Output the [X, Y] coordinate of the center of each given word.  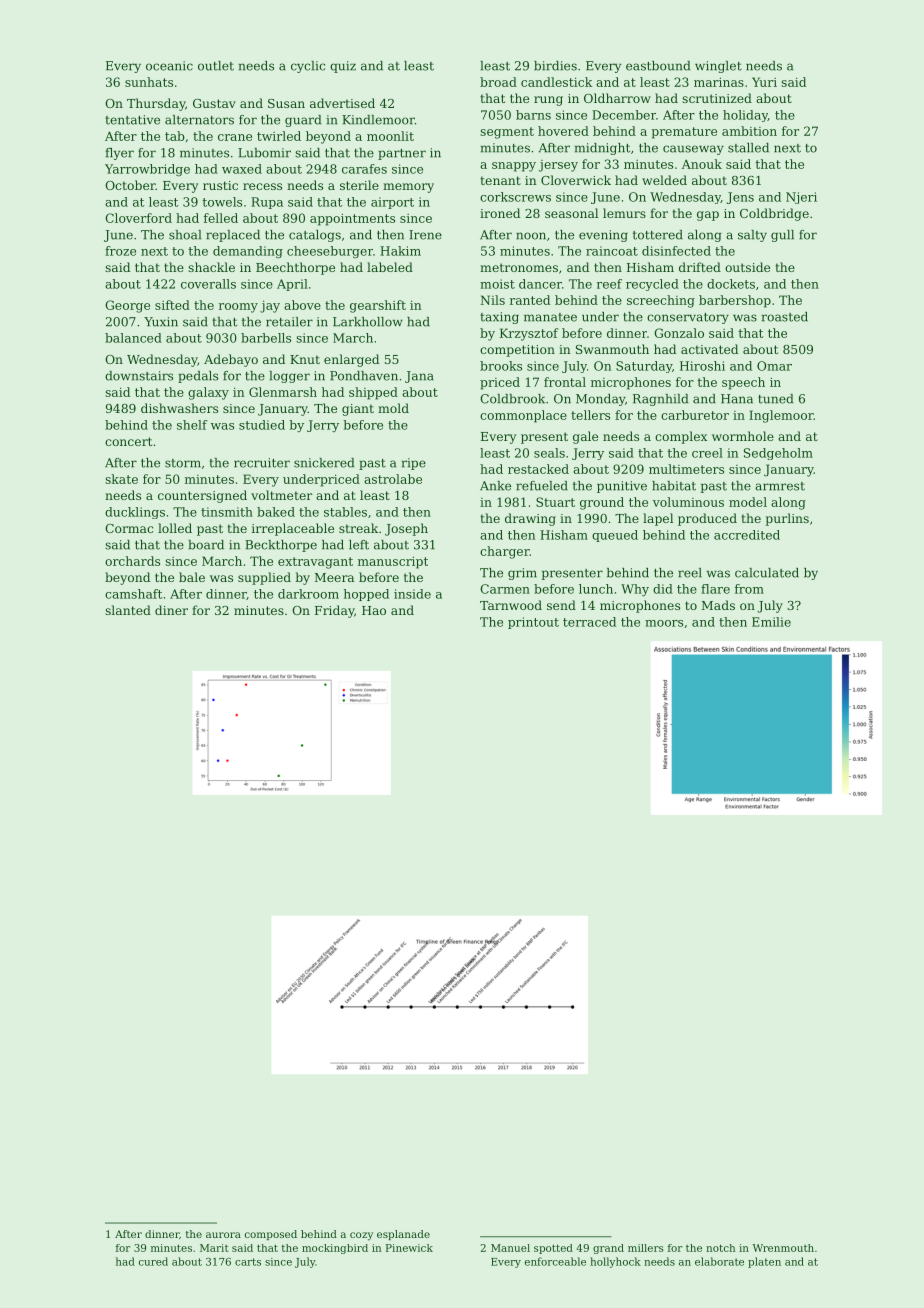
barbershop [735, 301]
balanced [133, 338]
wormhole [743, 436]
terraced [589, 622]
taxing [499, 318]
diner [171, 610]
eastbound [658, 66]
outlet [216, 66]
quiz [343, 67]
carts [248, 1262]
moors [664, 623]
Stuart [555, 502]
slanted [128, 610]
